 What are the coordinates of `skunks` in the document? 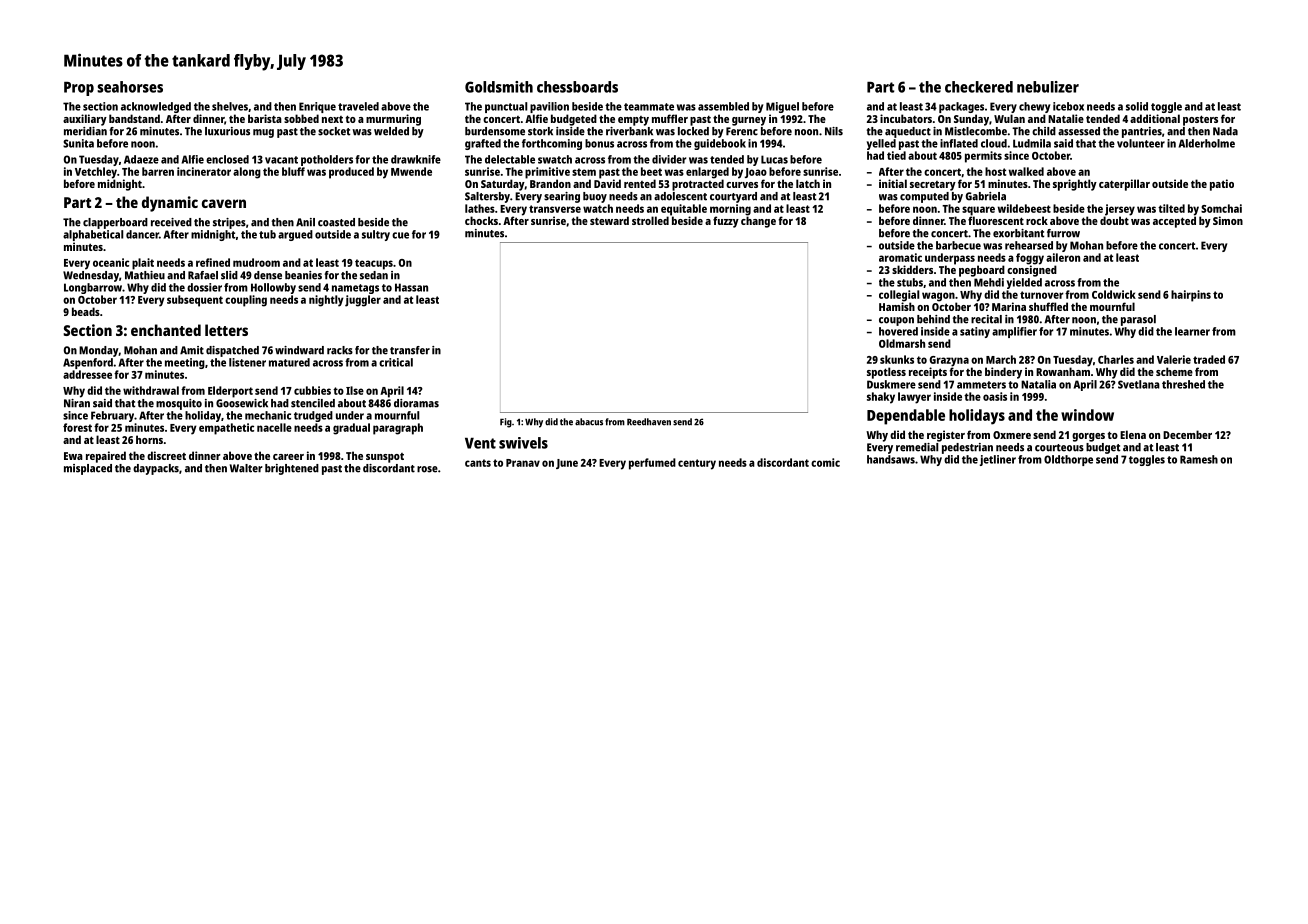 It's located at (897, 359).
